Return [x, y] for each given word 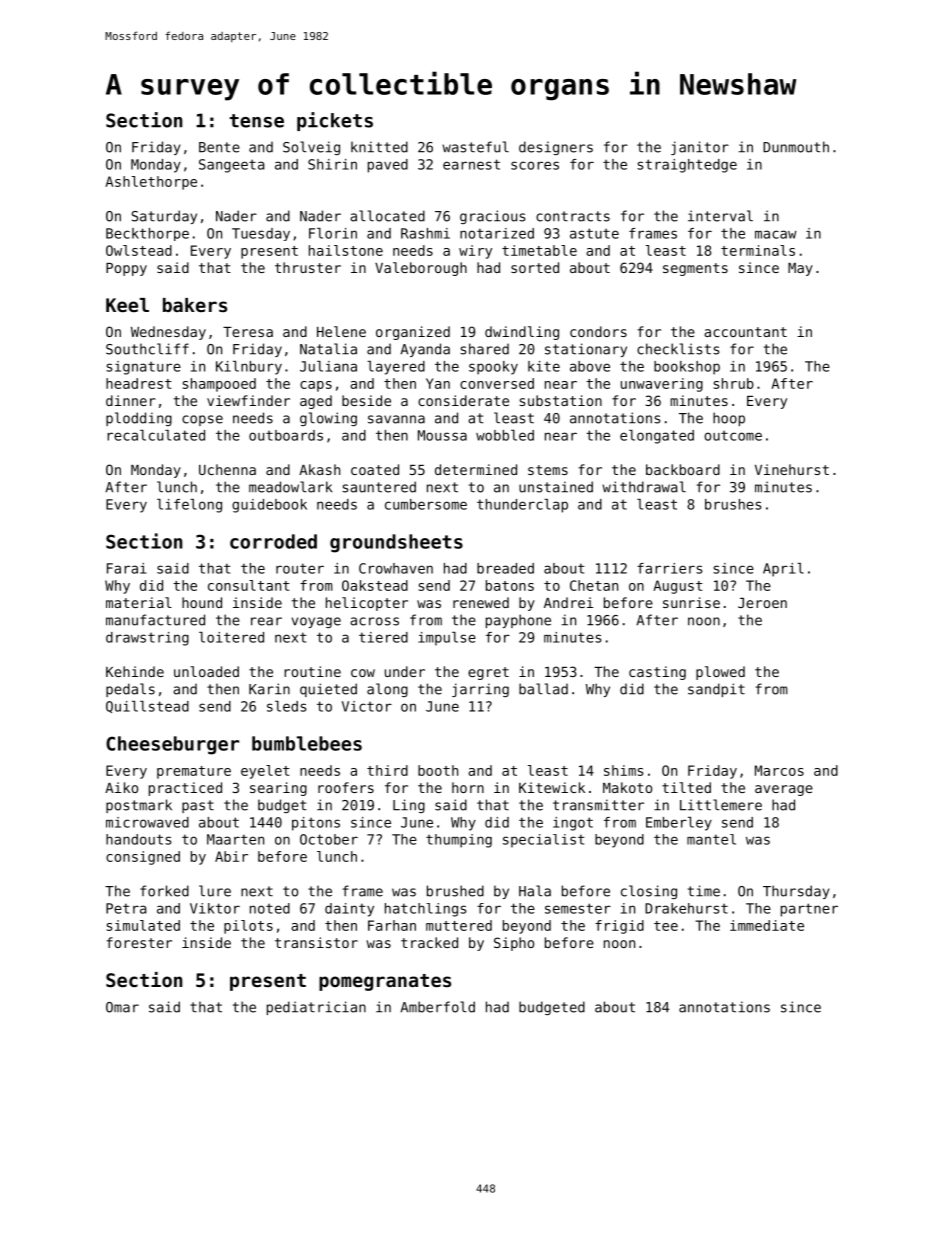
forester [139, 942]
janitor [700, 148]
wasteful [475, 147]
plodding [139, 419]
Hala [535, 891]
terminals [758, 250]
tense [257, 121]
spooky [493, 368]
